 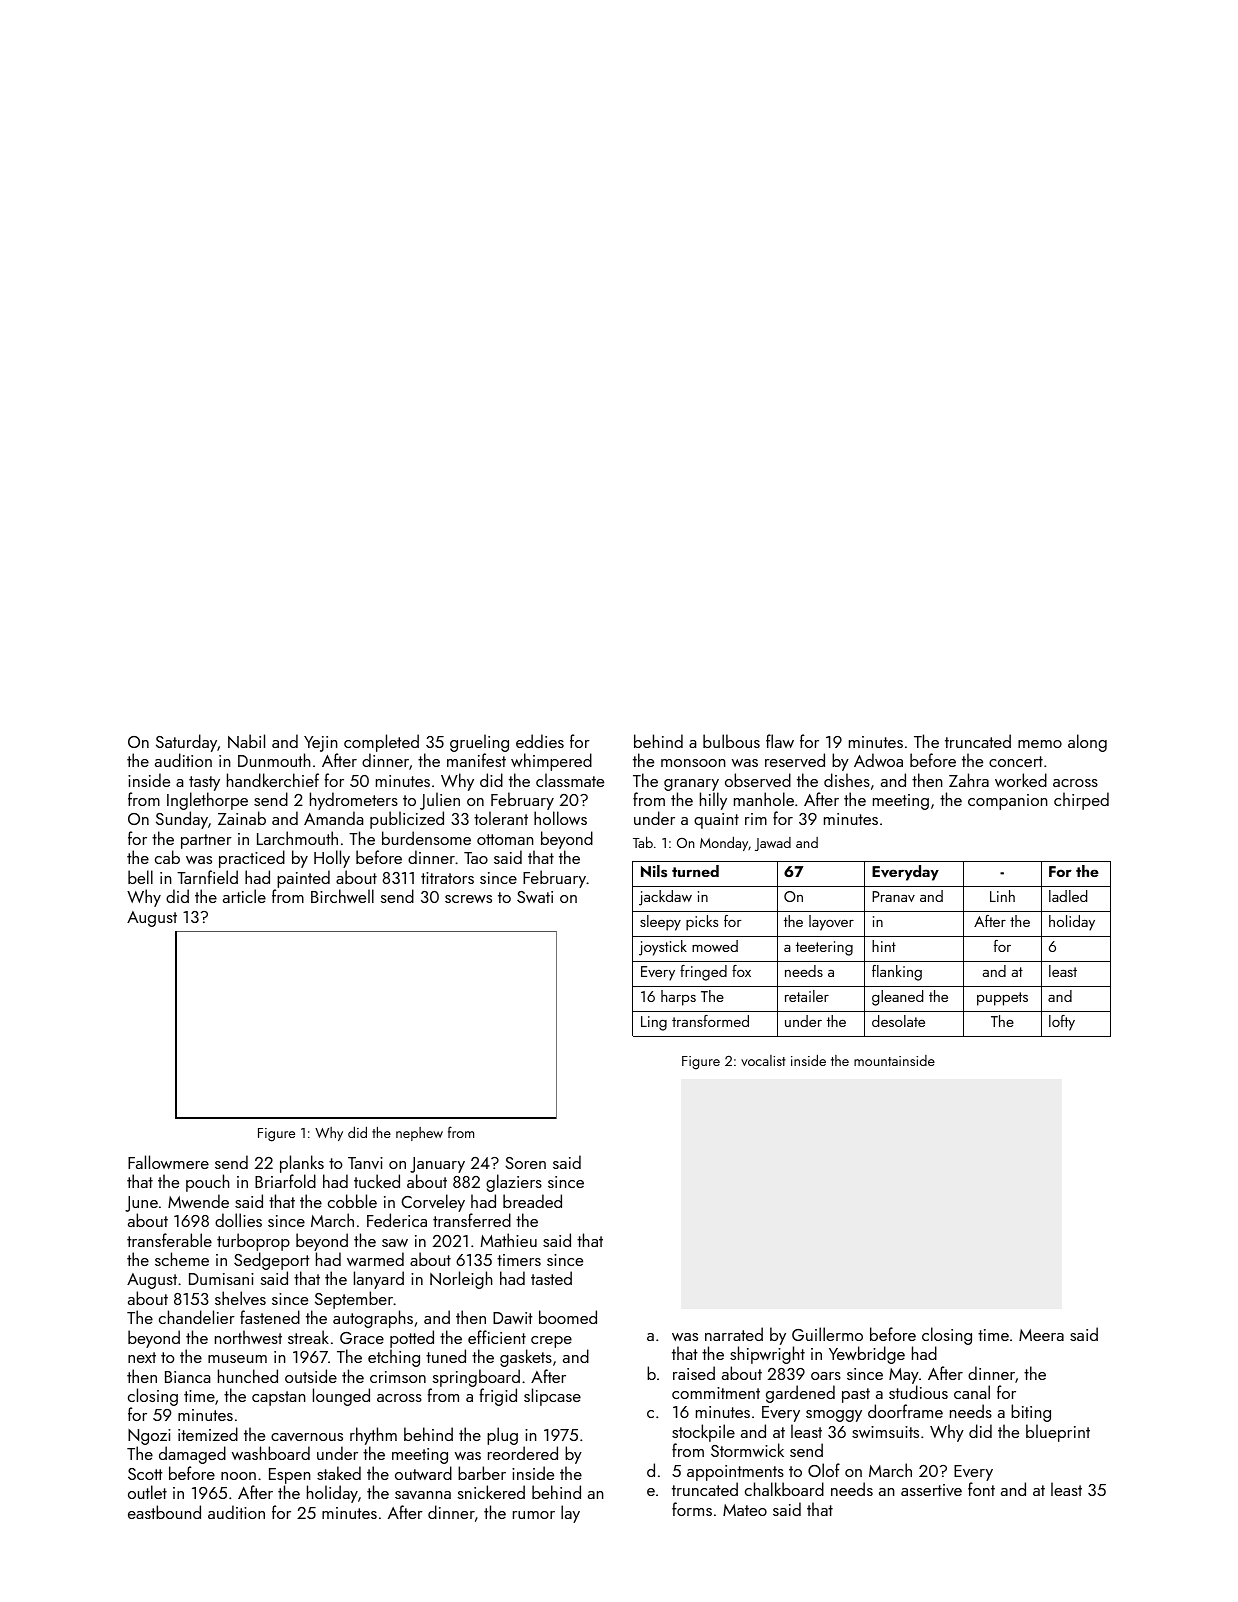 What do you see at coordinates (373, 1436) in the screenshot?
I see `rhythm` at bounding box center [373, 1436].
